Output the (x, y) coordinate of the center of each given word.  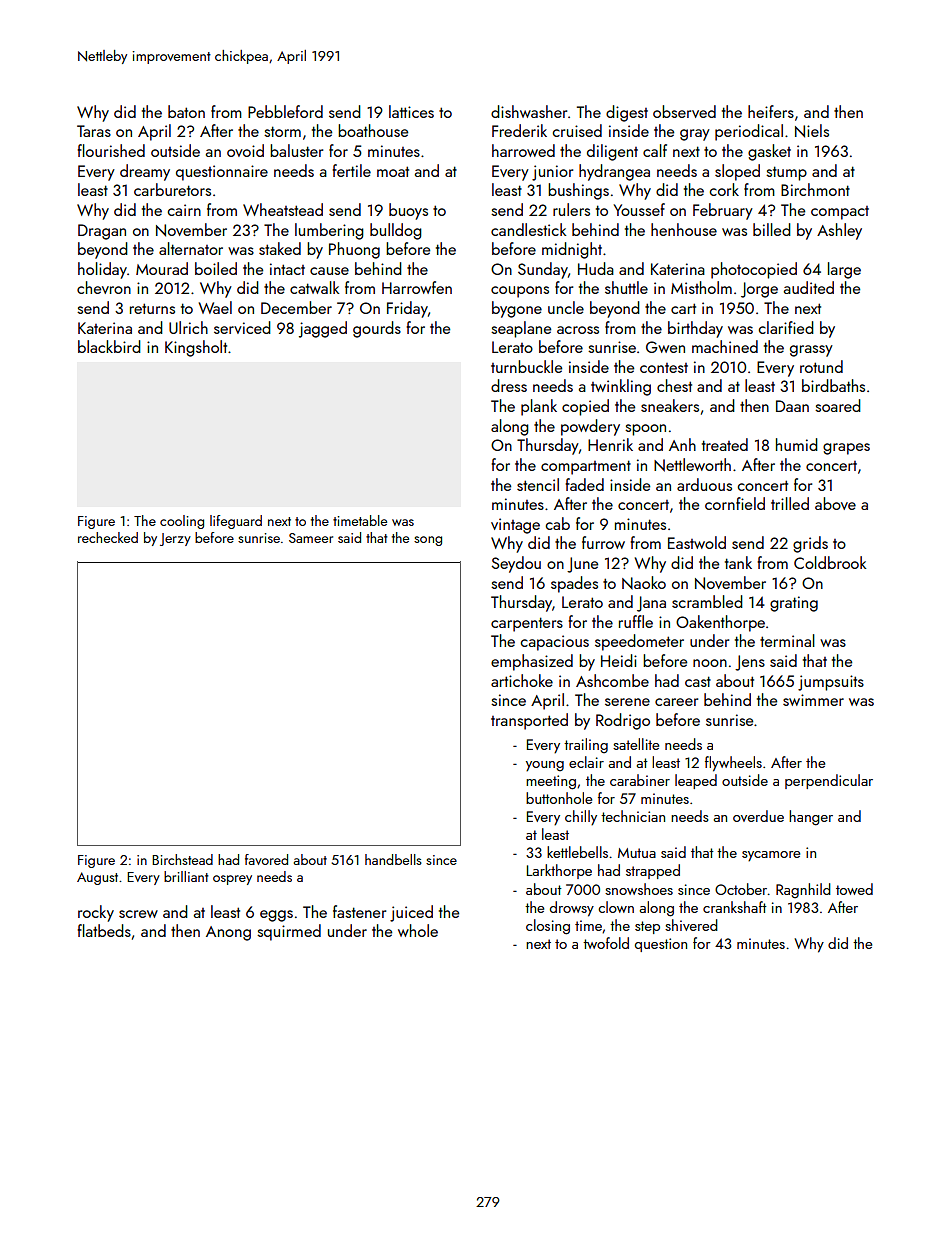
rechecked (108, 537)
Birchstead (182, 859)
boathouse (373, 130)
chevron (104, 287)
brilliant (186, 876)
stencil (538, 484)
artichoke (522, 680)
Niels (812, 131)
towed (854, 889)
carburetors (172, 189)
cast (698, 681)
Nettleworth (692, 465)
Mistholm (701, 287)
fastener (359, 911)
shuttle (626, 287)
